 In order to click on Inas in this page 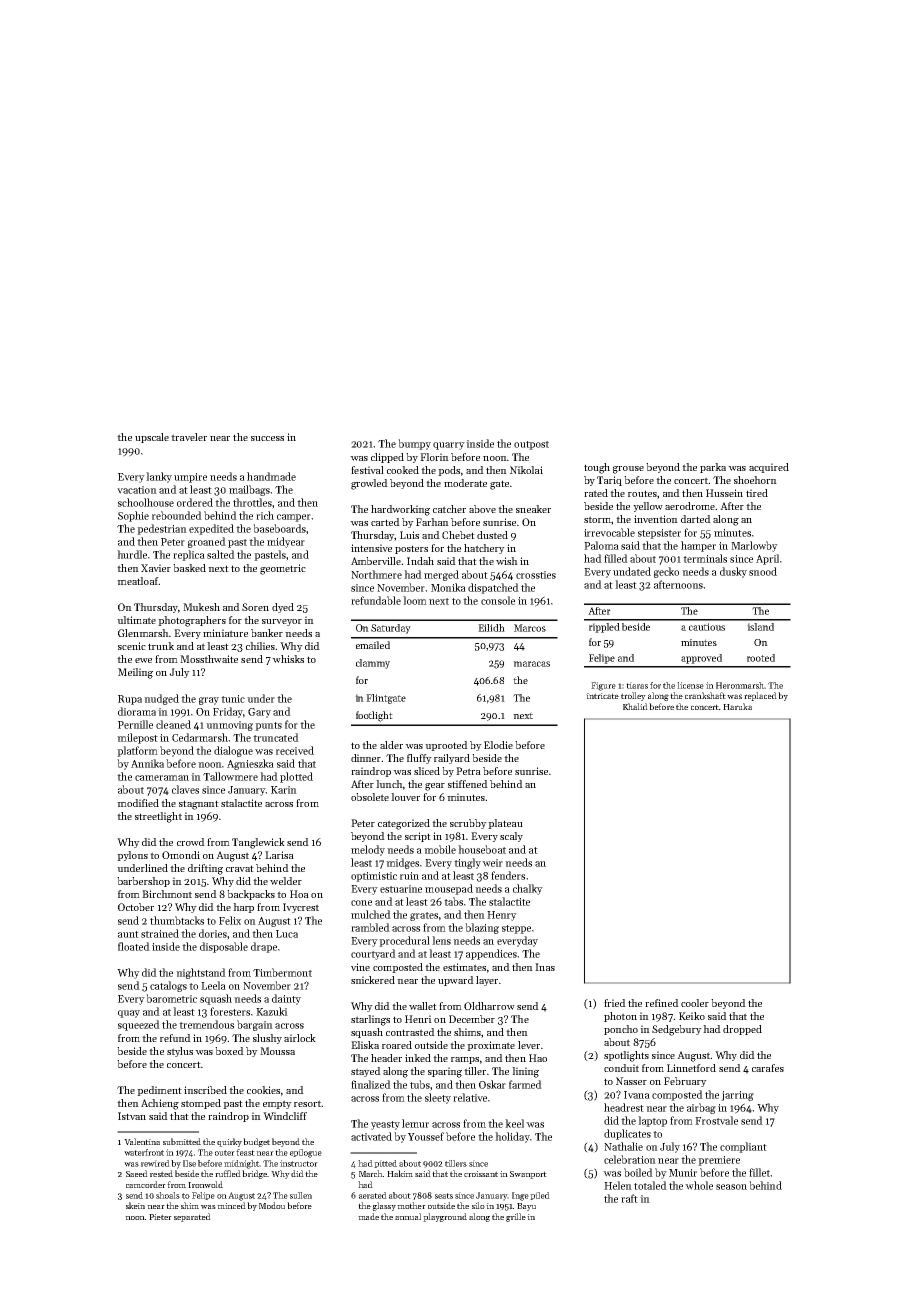, I will do `click(545, 967)`.
